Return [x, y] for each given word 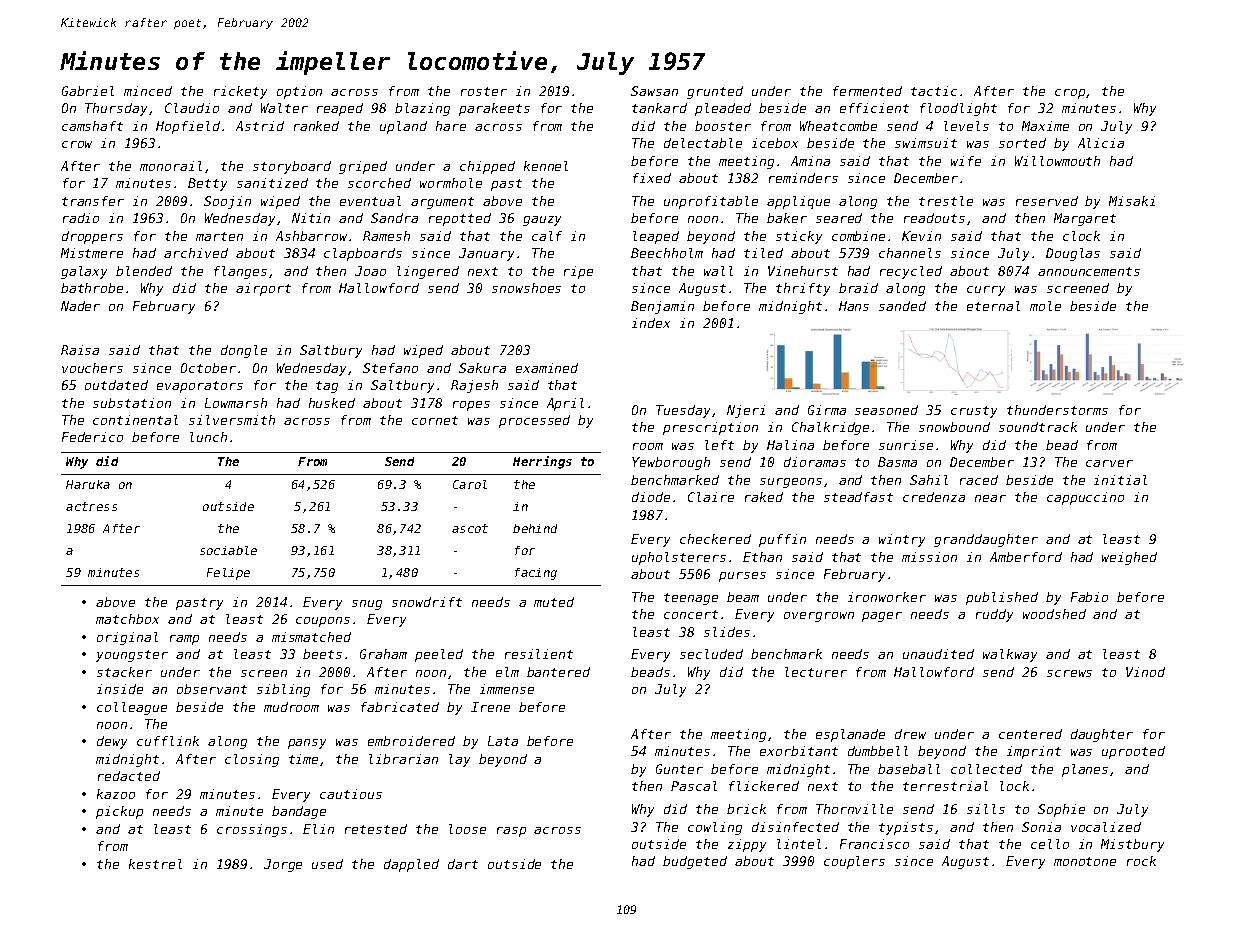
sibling [283, 690]
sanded [902, 306]
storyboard [292, 167]
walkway [1010, 655]
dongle [244, 351]
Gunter [679, 769]
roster [484, 91]
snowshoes [526, 288]
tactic [934, 91]
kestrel [155, 864]
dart [463, 864]
